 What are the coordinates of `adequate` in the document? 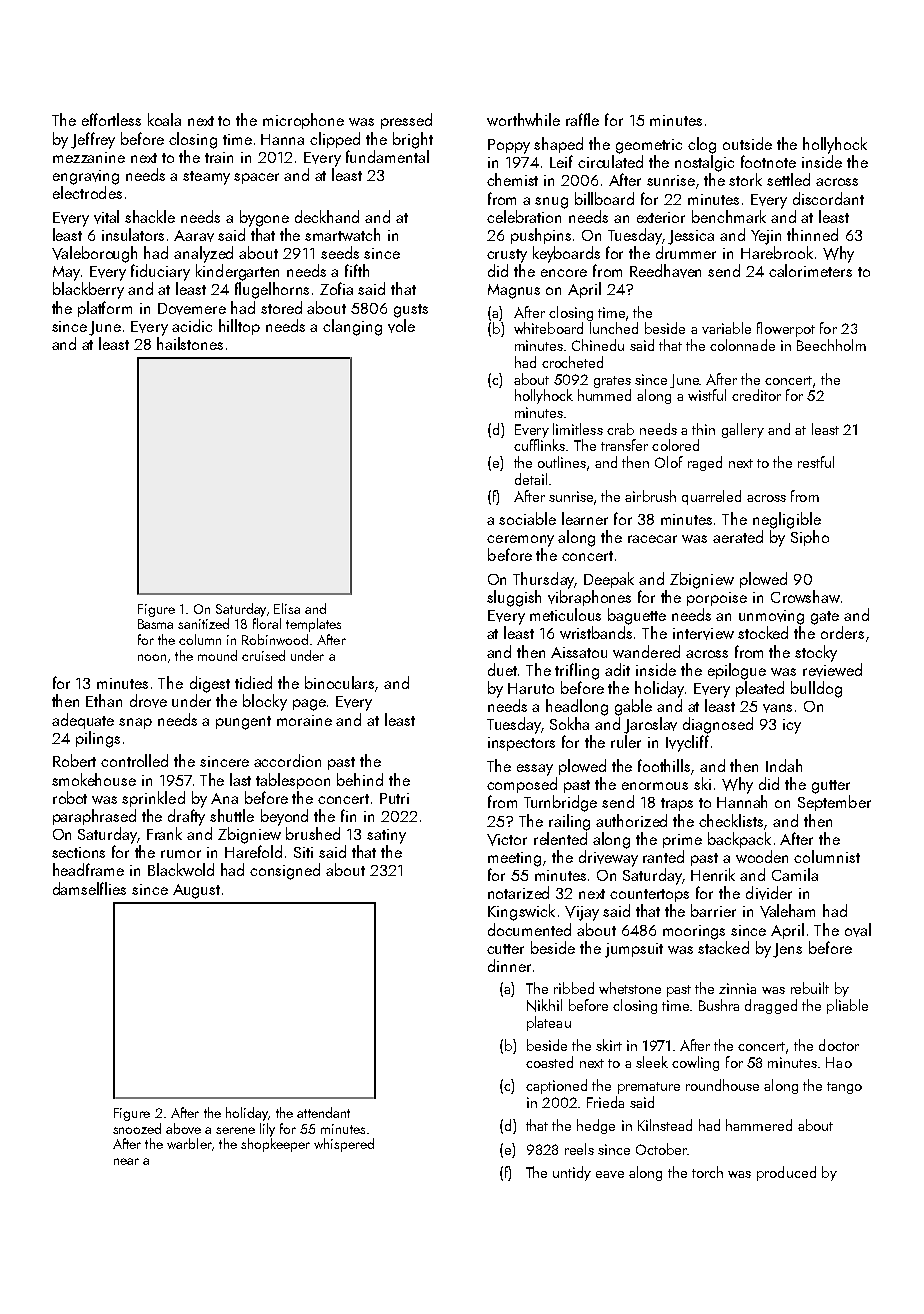 It's located at (83, 721).
